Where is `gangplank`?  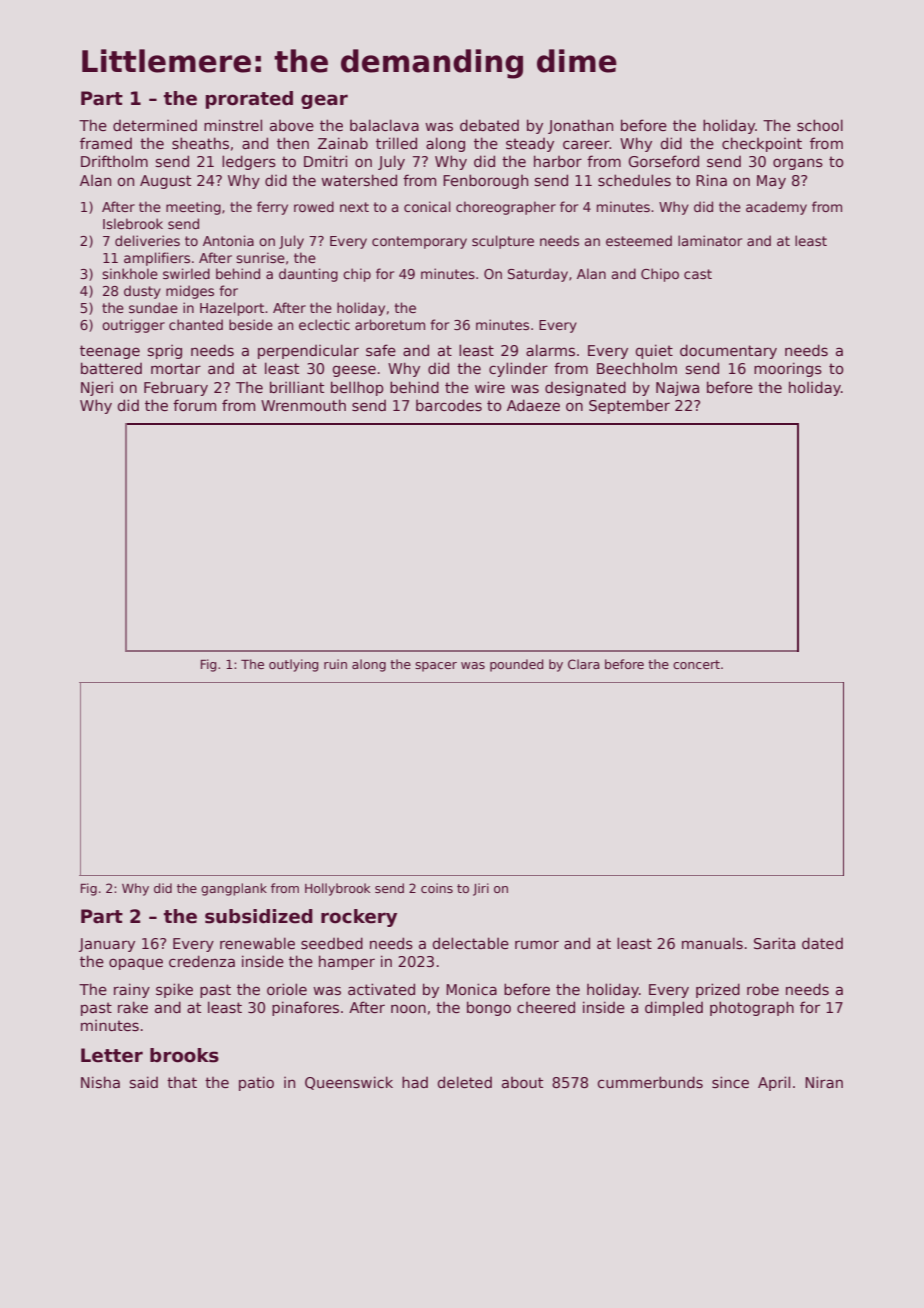 gangplank is located at coordinates (234, 889).
